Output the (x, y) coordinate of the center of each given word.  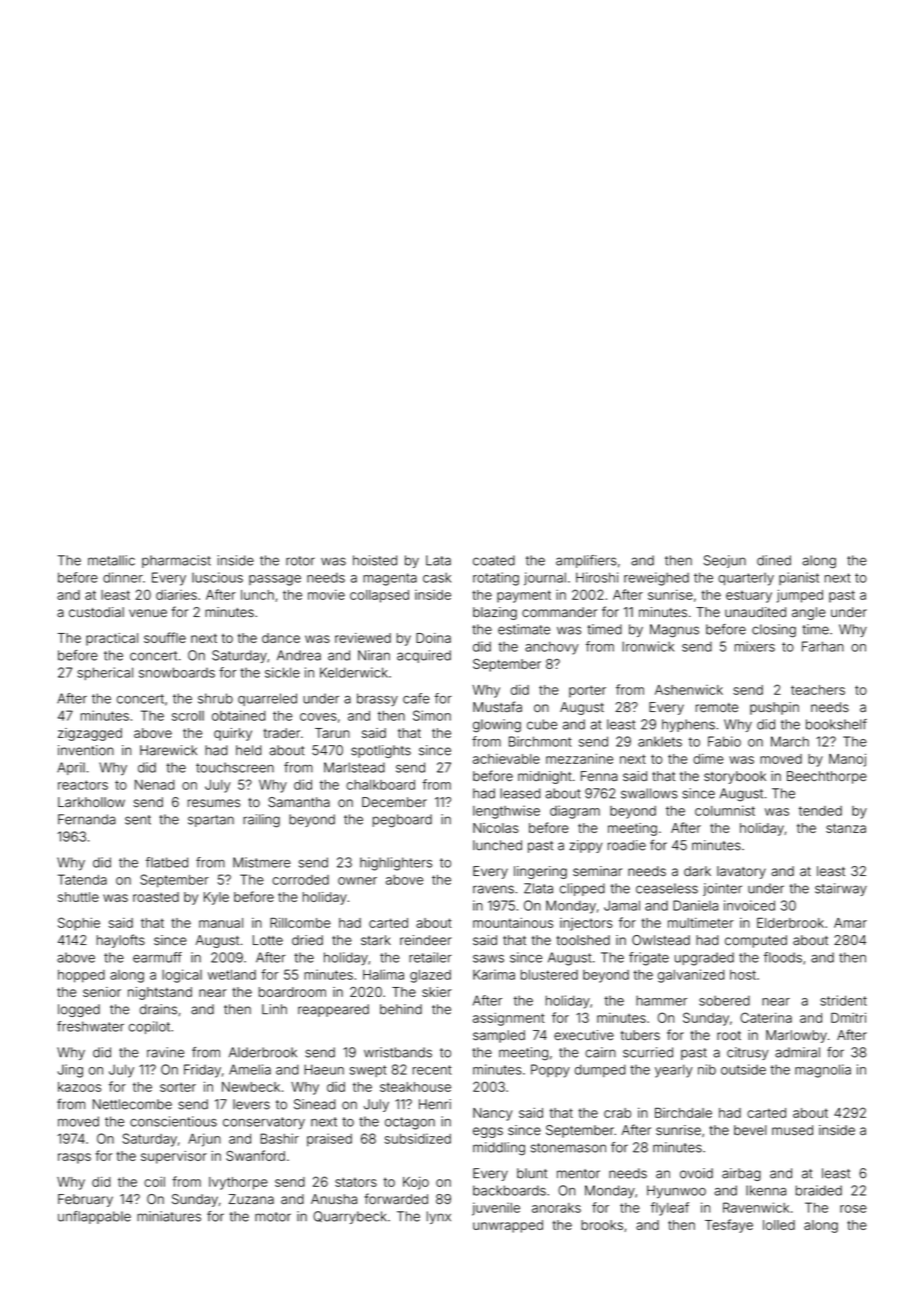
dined (774, 560)
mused (792, 1130)
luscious (217, 577)
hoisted (375, 560)
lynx (439, 1217)
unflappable (94, 1217)
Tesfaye (729, 1226)
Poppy (550, 1071)
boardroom (292, 992)
